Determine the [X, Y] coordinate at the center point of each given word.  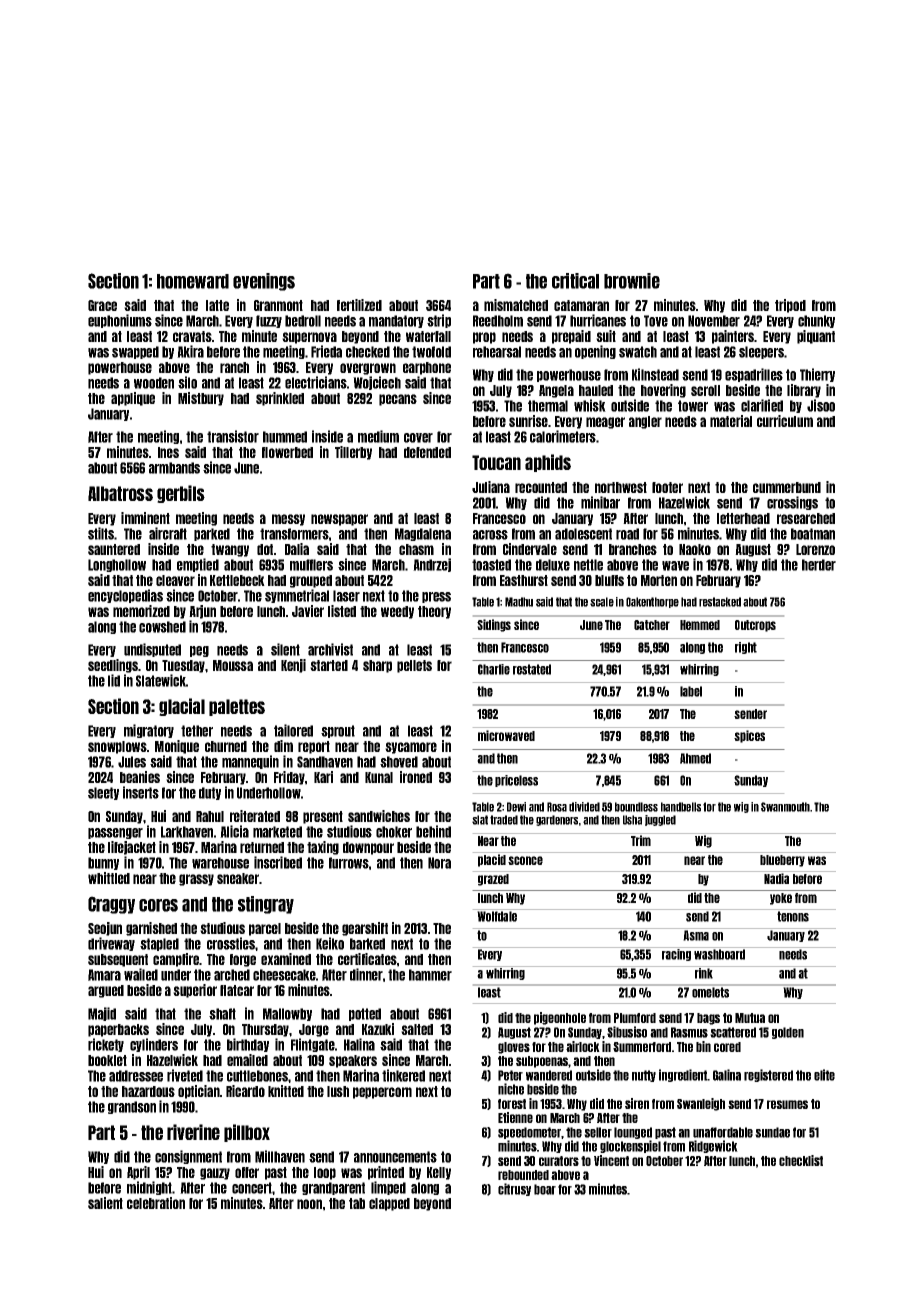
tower [693, 406]
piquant [816, 337]
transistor [233, 436]
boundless [636, 807]
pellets [414, 666]
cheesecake [284, 975]
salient [105, 1203]
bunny [103, 863]
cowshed [162, 627]
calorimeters [563, 436]
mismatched [516, 305]
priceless [516, 781]
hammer [430, 975]
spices [749, 736]
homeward [193, 281]
